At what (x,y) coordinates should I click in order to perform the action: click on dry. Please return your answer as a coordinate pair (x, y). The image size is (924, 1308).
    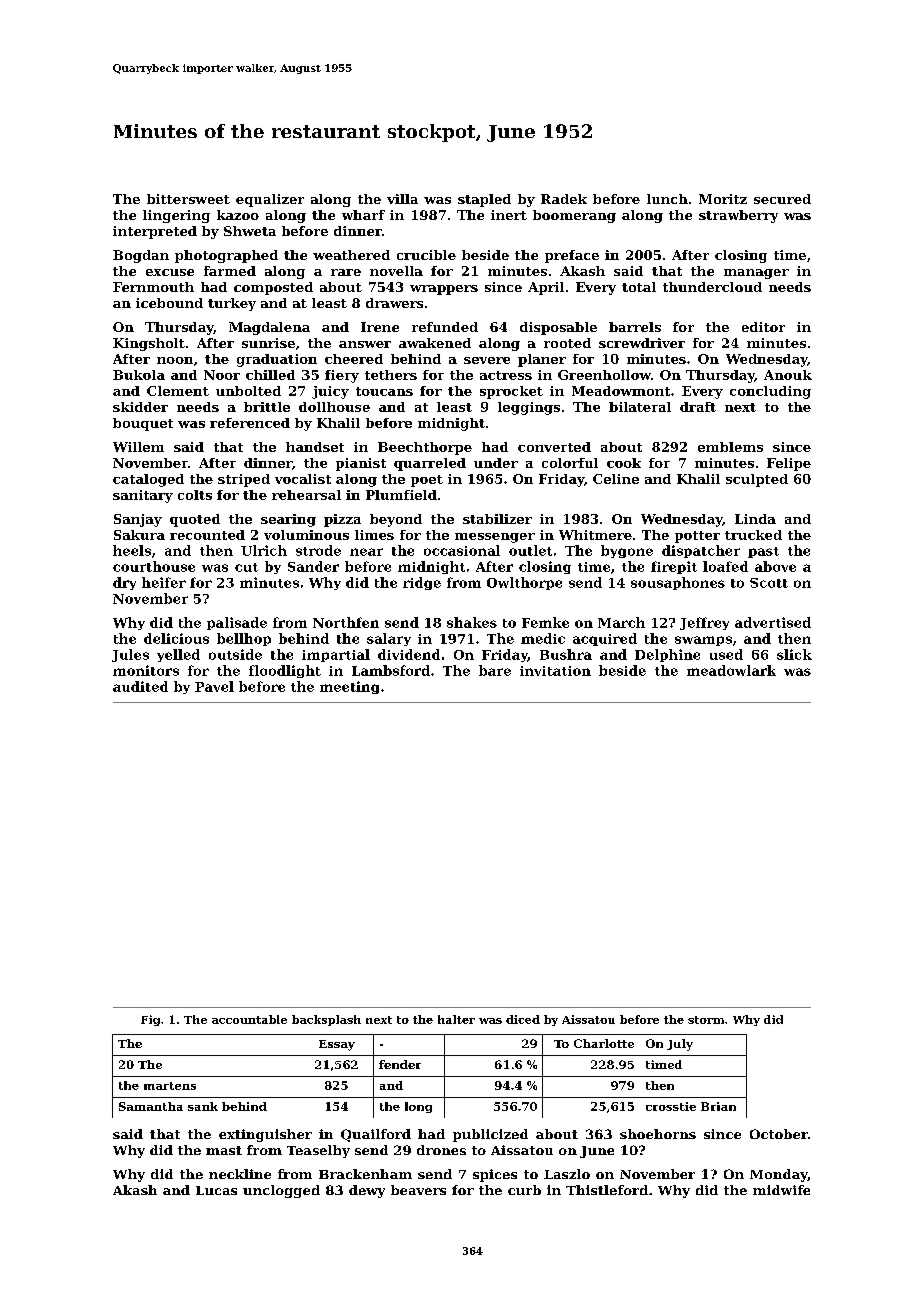
    Looking at the image, I should click on (124, 583).
